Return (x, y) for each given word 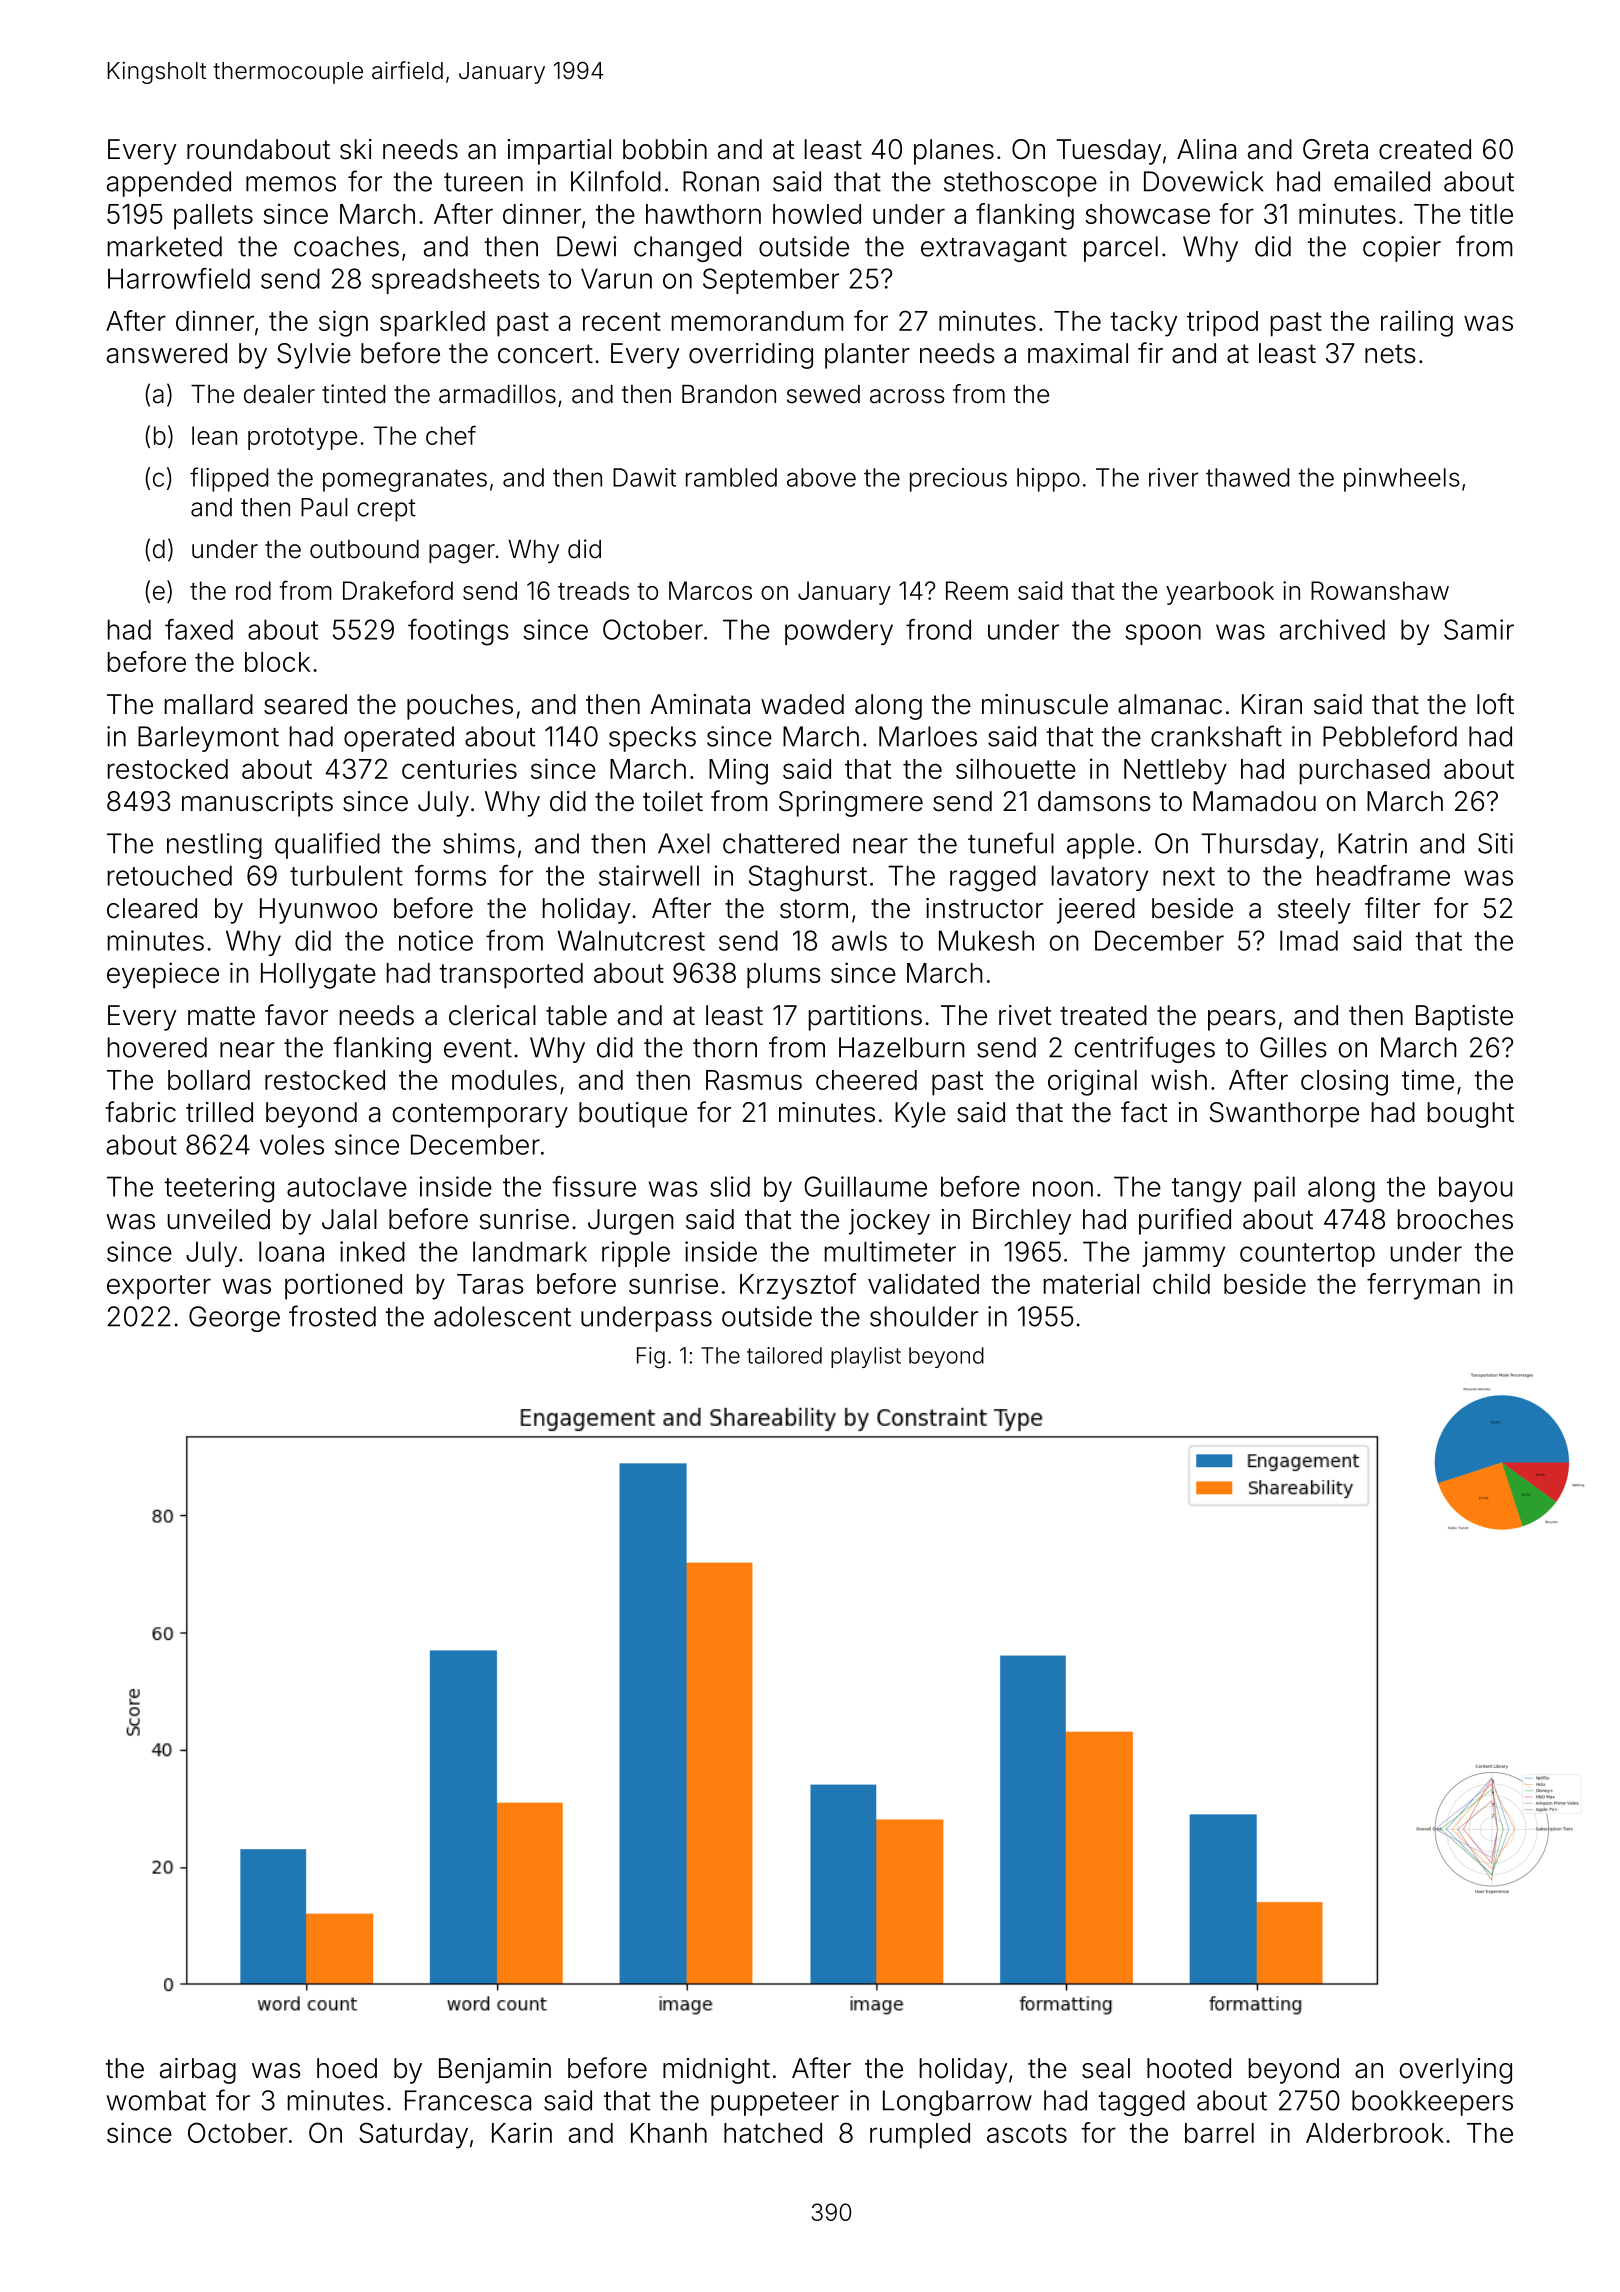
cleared (152, 908)
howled (817, 214)
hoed (347, 2068)
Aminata (700, 704)
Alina (1206, 149)
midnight (716, 2071)
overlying (1456, 2071)
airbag (198, 2071)
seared (305, 704)
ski (356, 149)
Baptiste (1464, 1018)
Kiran (1272, 704)
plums (784, 976)
